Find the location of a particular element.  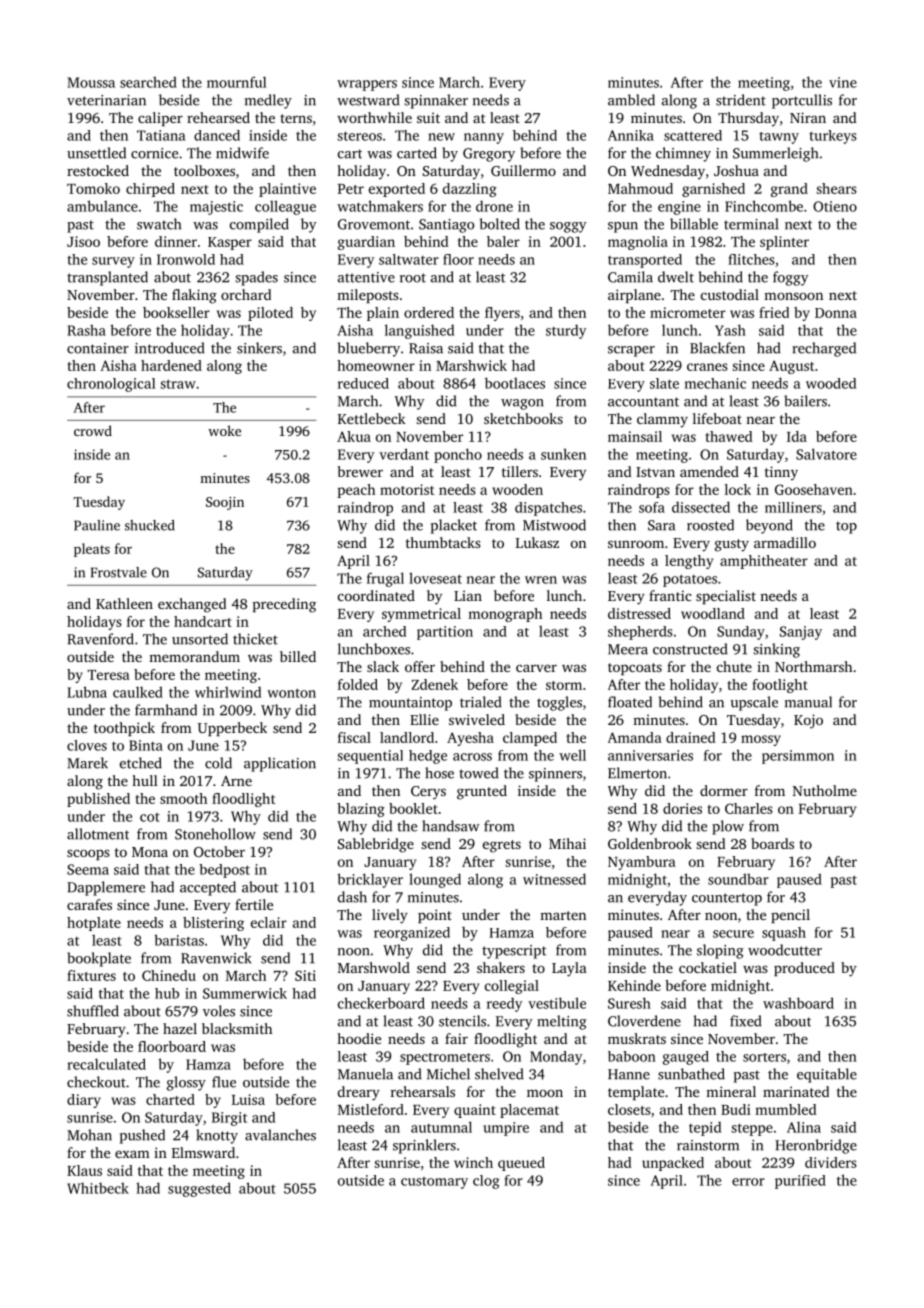

Nyambura is located at coordinates (642, 863).
